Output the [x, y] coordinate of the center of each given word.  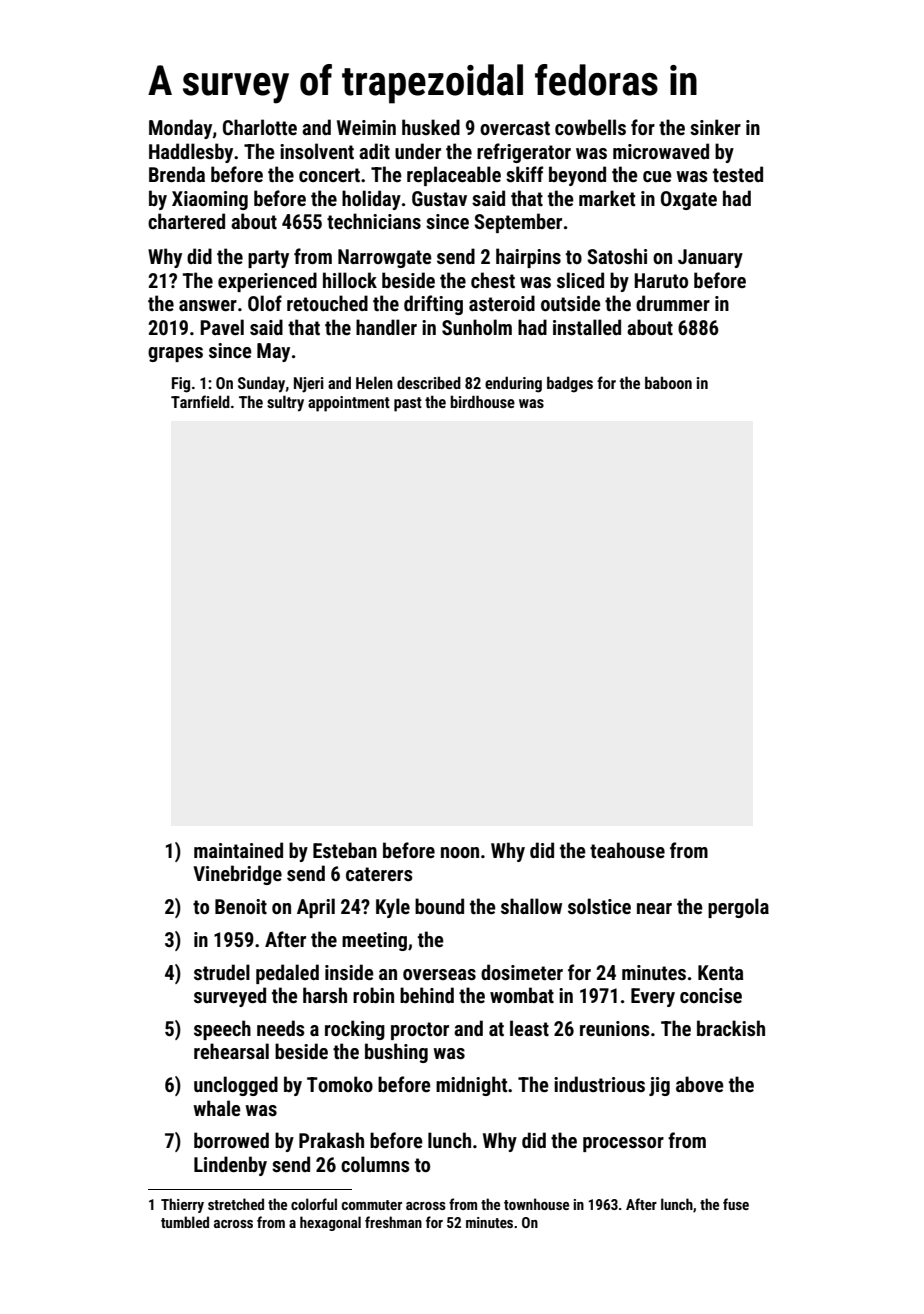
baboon [668, 382]
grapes [175, 354]
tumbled [185, 1222]
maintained [238, 850]
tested [738, 174]
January [710, 258]
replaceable [454, 176]
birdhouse [482, 401]
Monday [180, 129]
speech [222, 1030]
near [654, 908]
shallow [531, 906]
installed [587, 327]
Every [653, 997]
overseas [439, 974]
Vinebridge [237, 875]
